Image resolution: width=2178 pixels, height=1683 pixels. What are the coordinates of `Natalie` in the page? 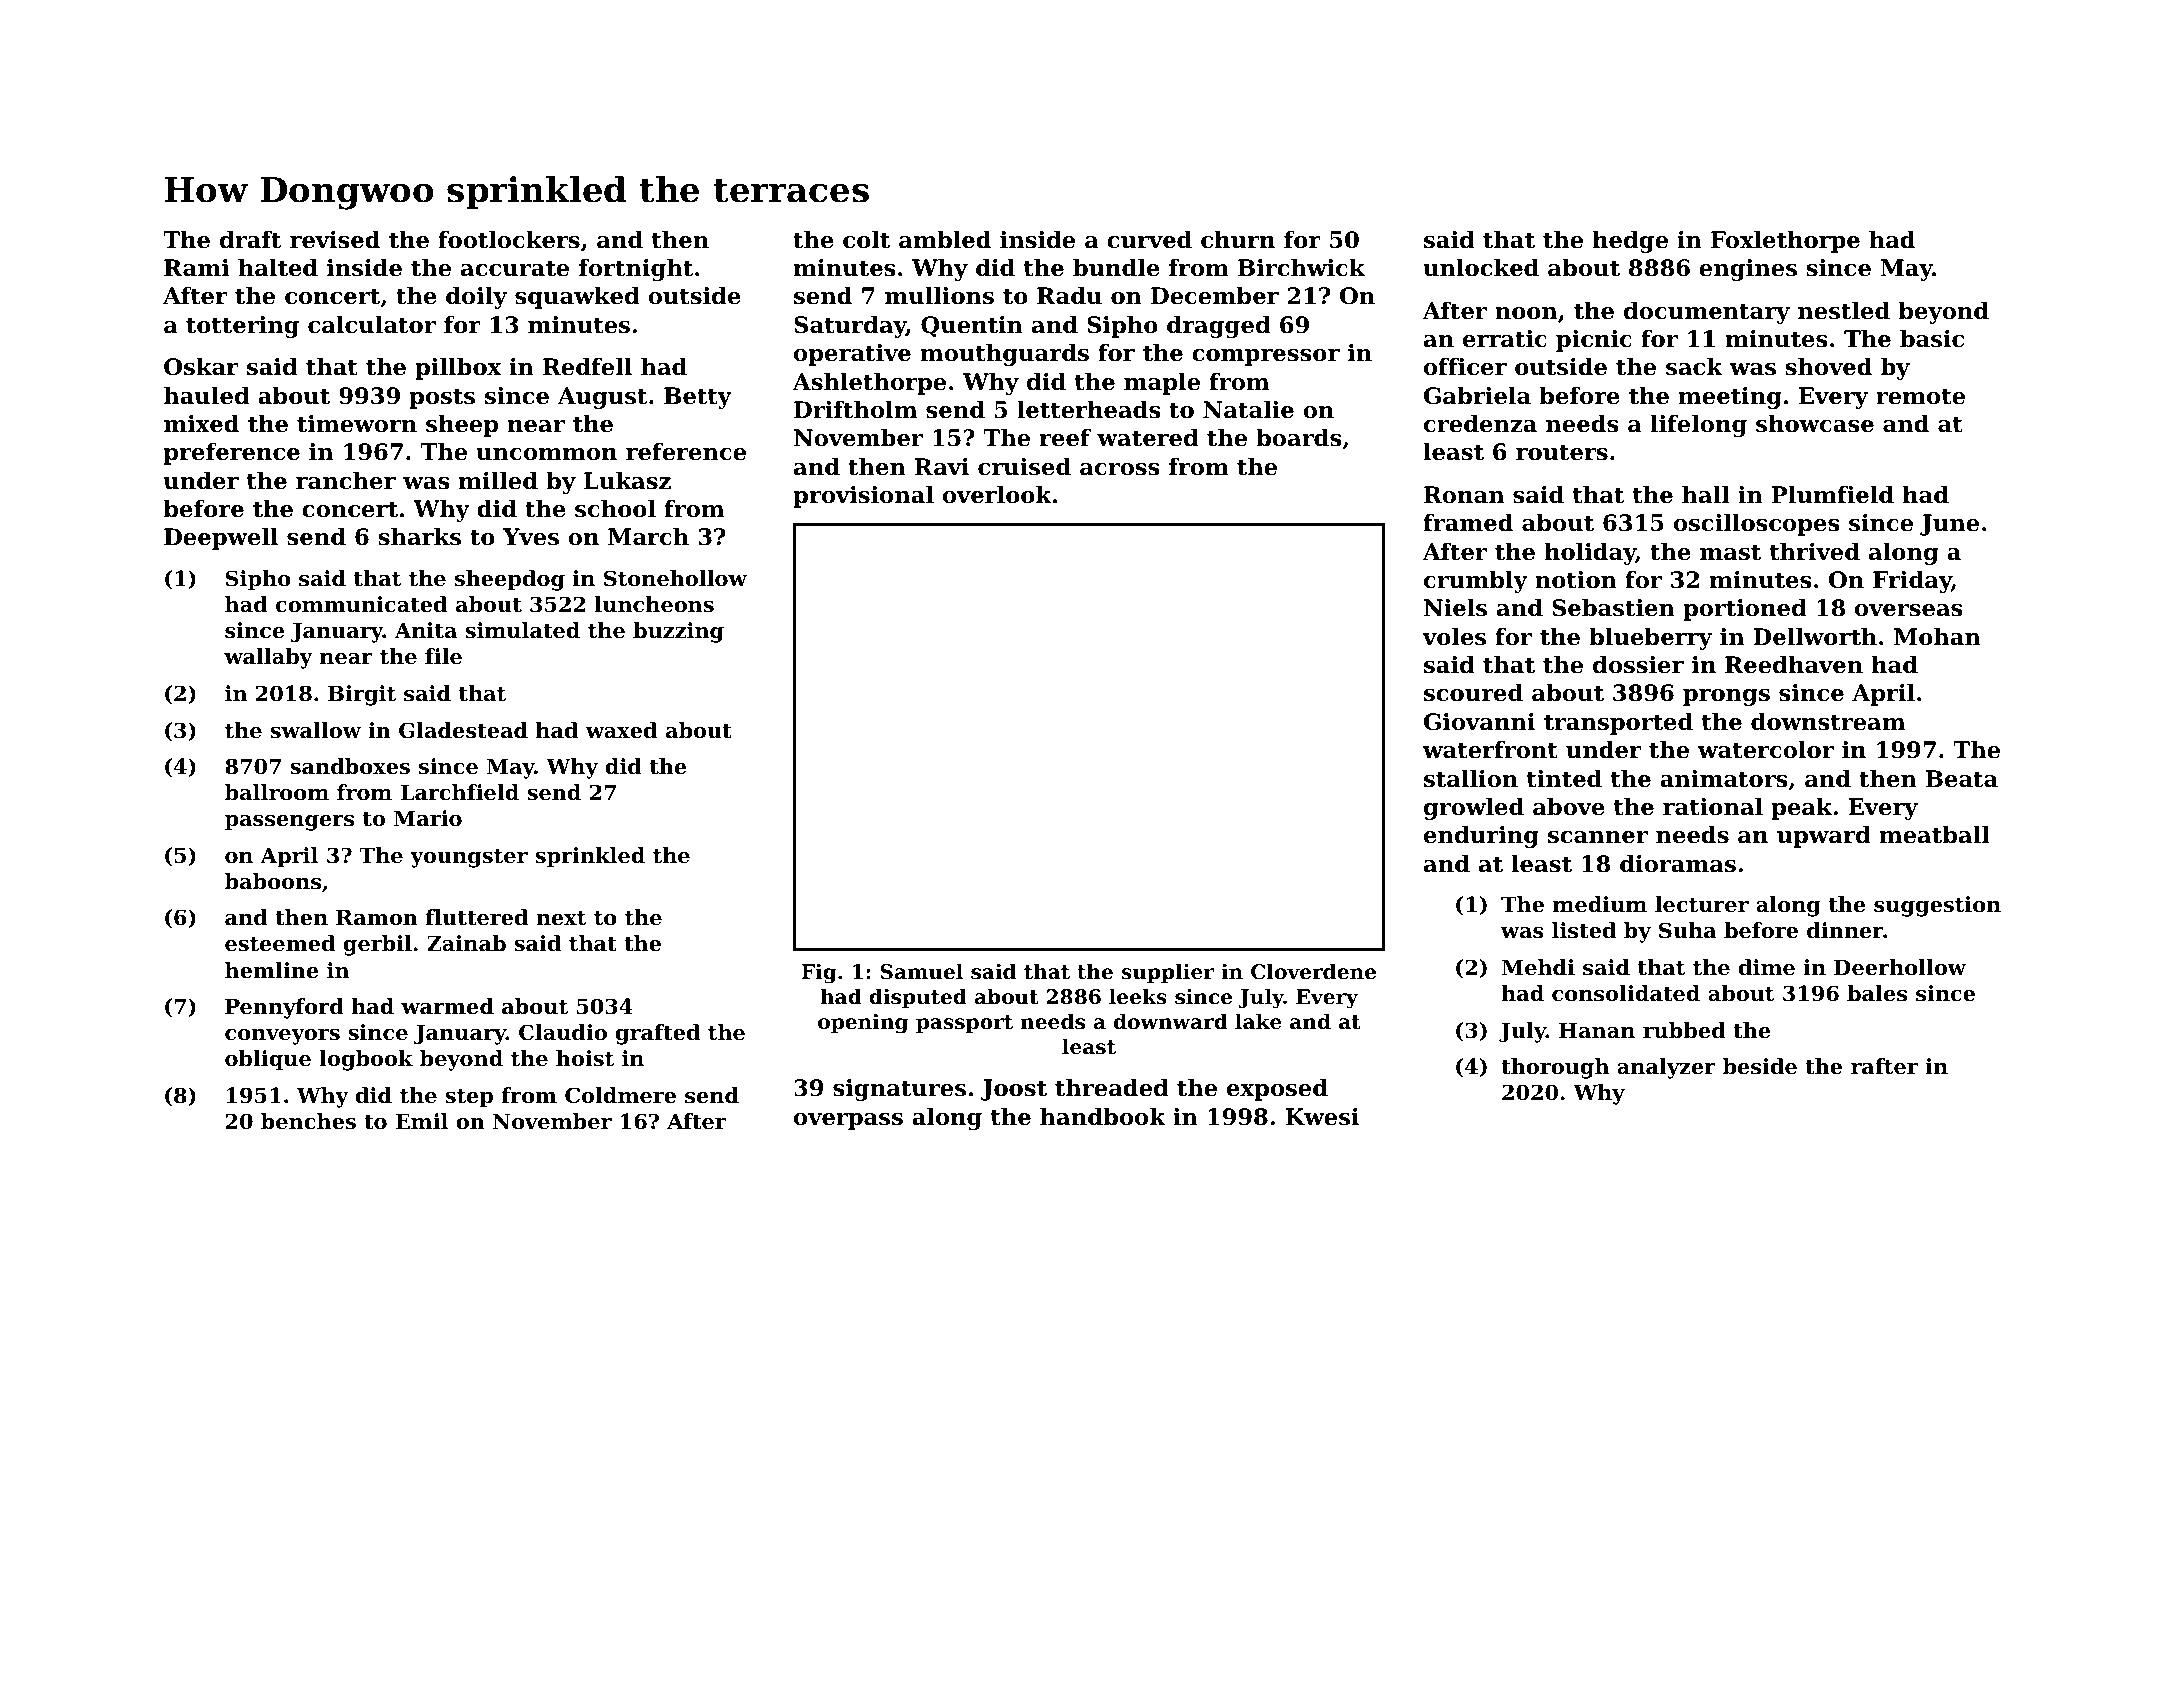 It's located at (1248, 410).
